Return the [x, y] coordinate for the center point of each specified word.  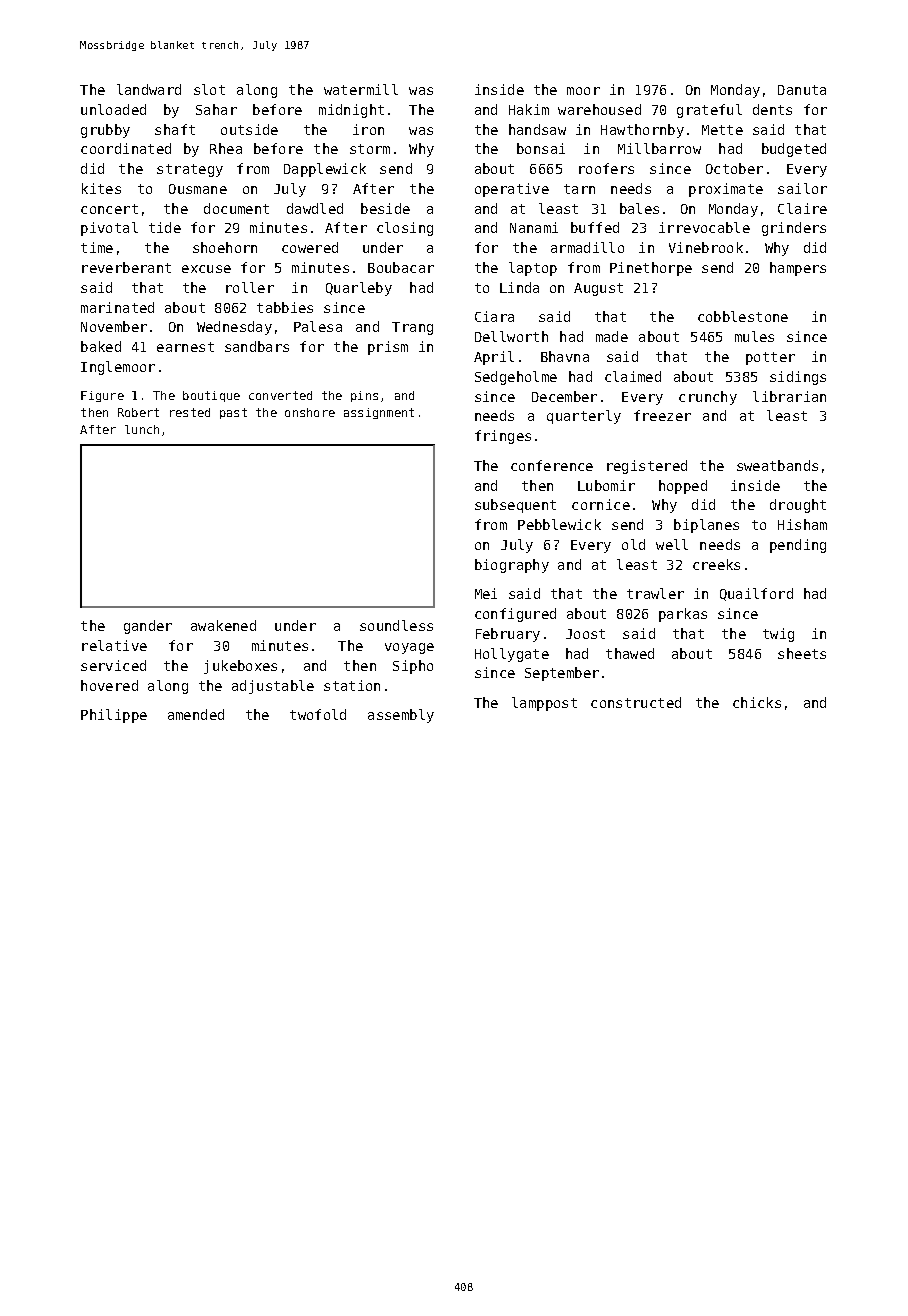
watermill [361, 89]
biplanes [706, 526]
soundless [396, 625]
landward [149, 89]
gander [148, 627]
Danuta [802, 90]
